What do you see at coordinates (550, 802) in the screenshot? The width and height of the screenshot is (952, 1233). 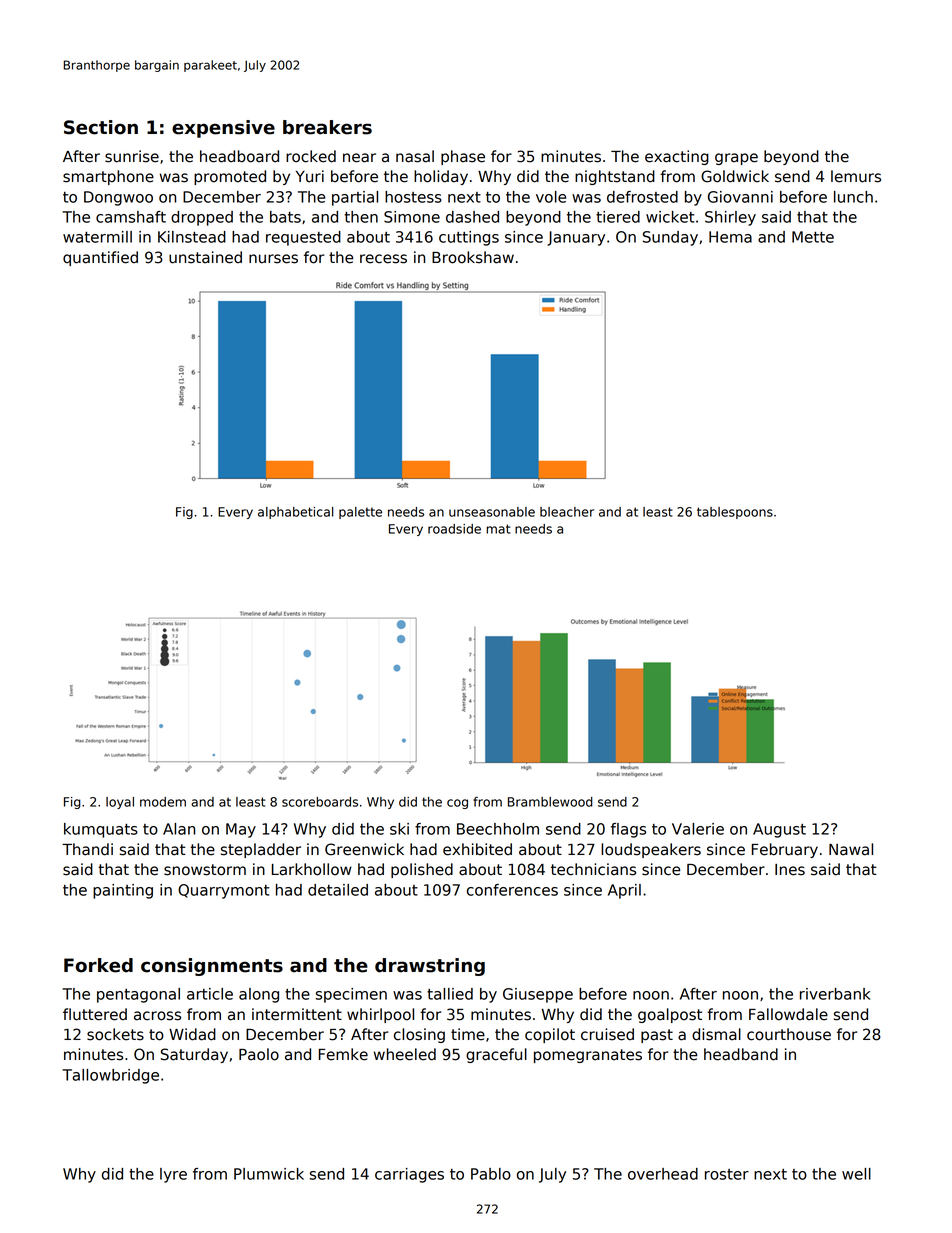 I see `Bramblewood` at bounding box center [550, 802].
